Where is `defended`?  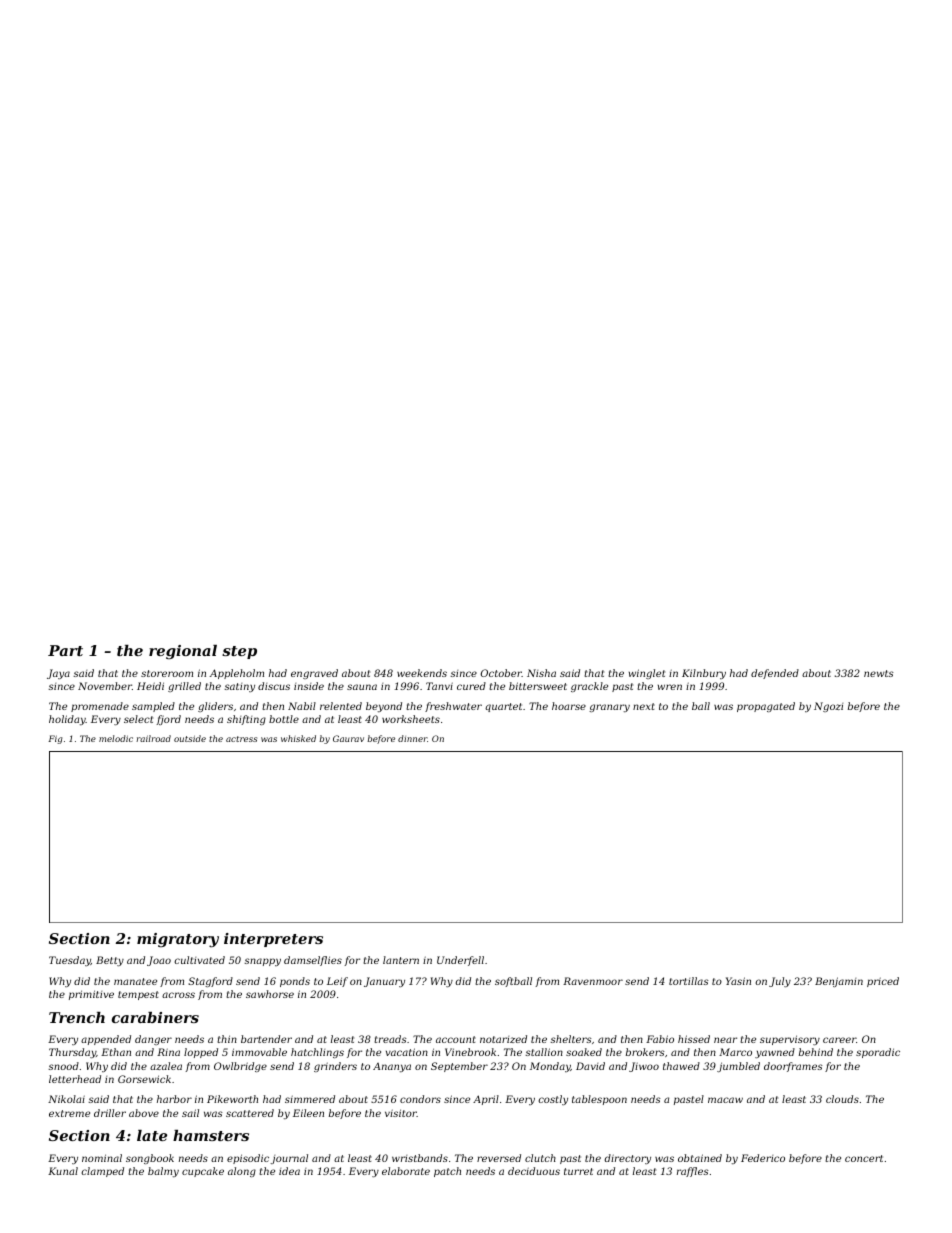 defended is located at coordinates (775, 674).
